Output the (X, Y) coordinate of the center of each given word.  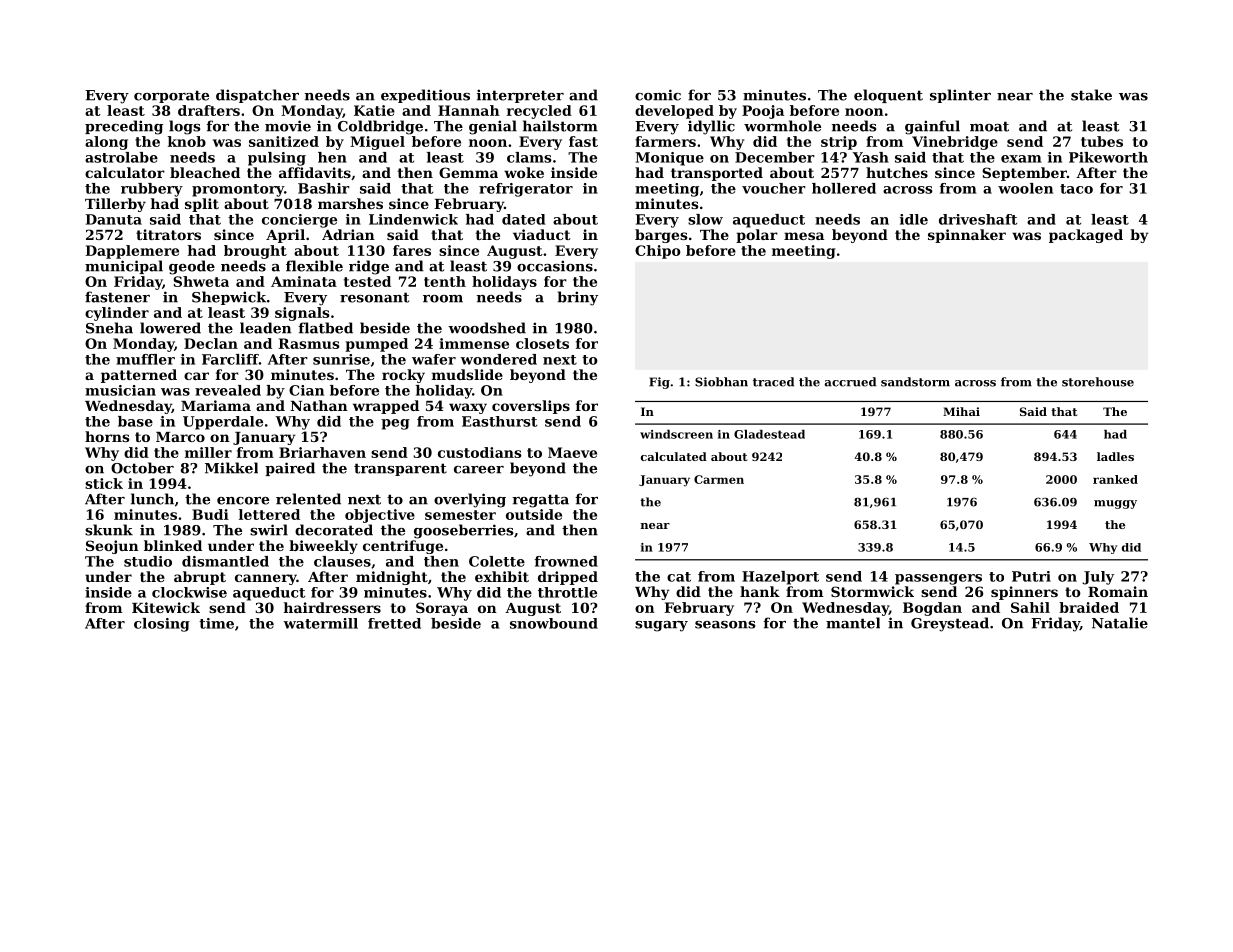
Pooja (763, 112)
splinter (960, 96)
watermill (320, 623)
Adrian (348, 234)
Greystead (950, 624)
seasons (725, 625)
